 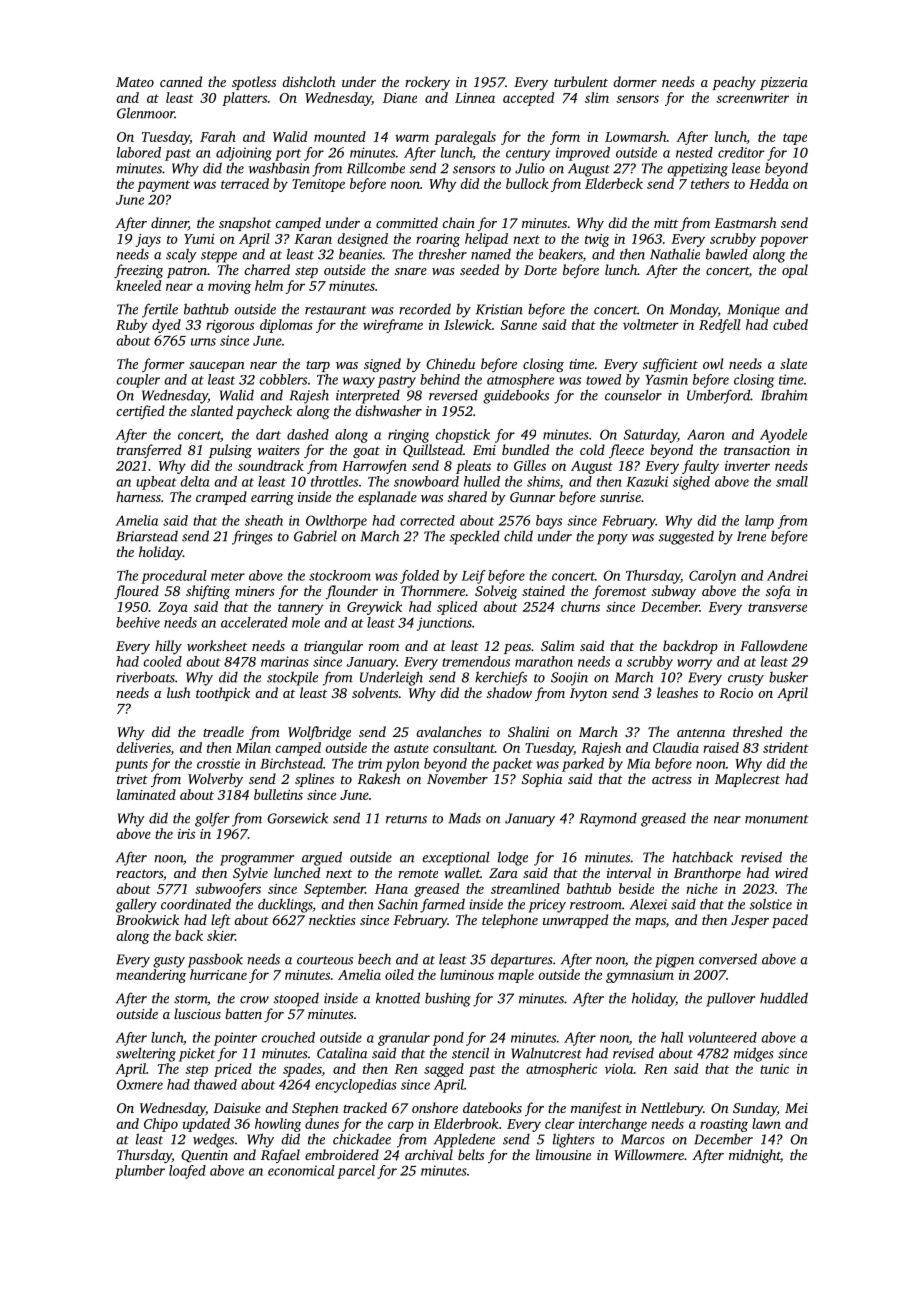 I want to click on parcel, so click(x=356, y=1172).
